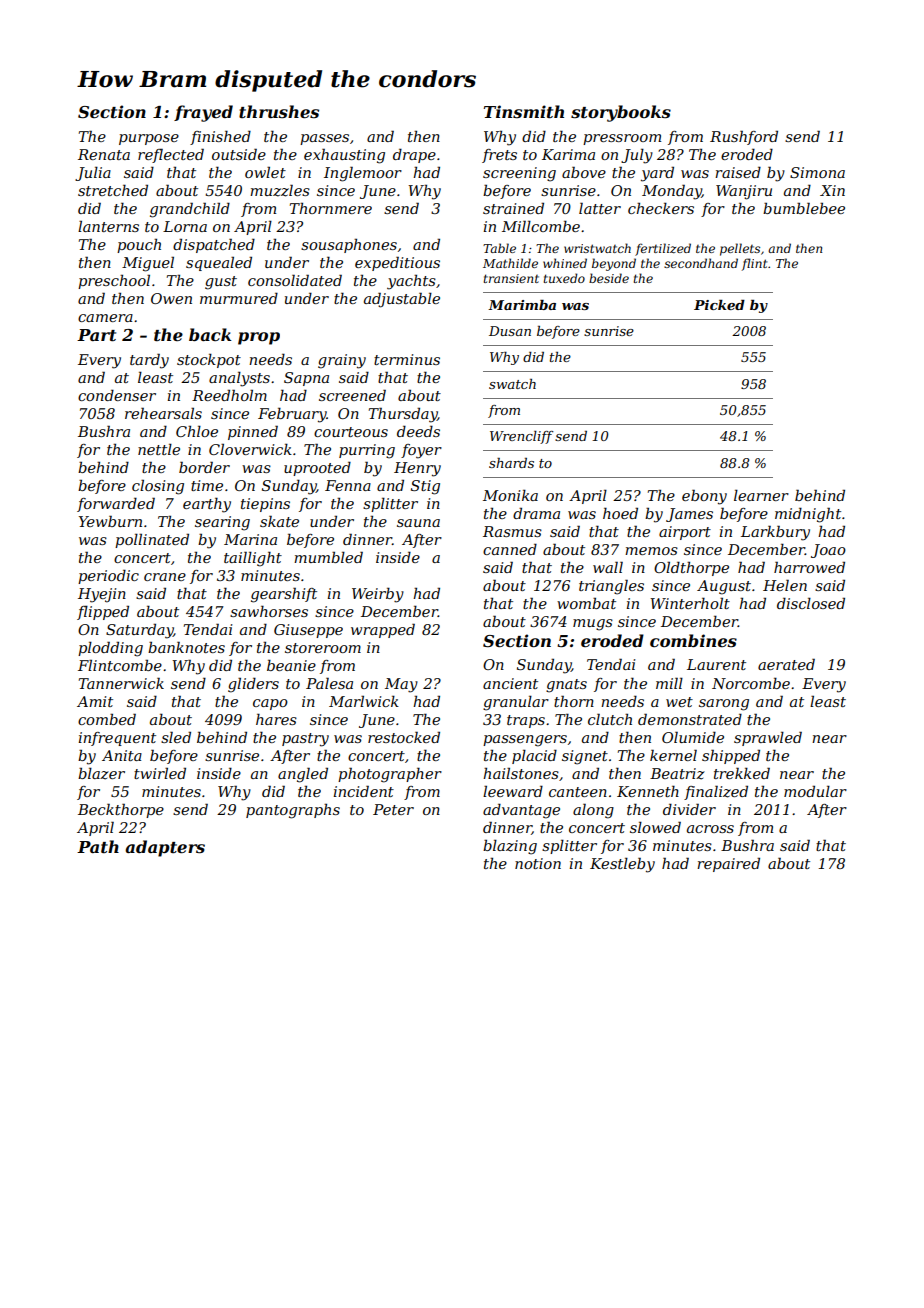  I want to click on repaired, so click(728, 865).
